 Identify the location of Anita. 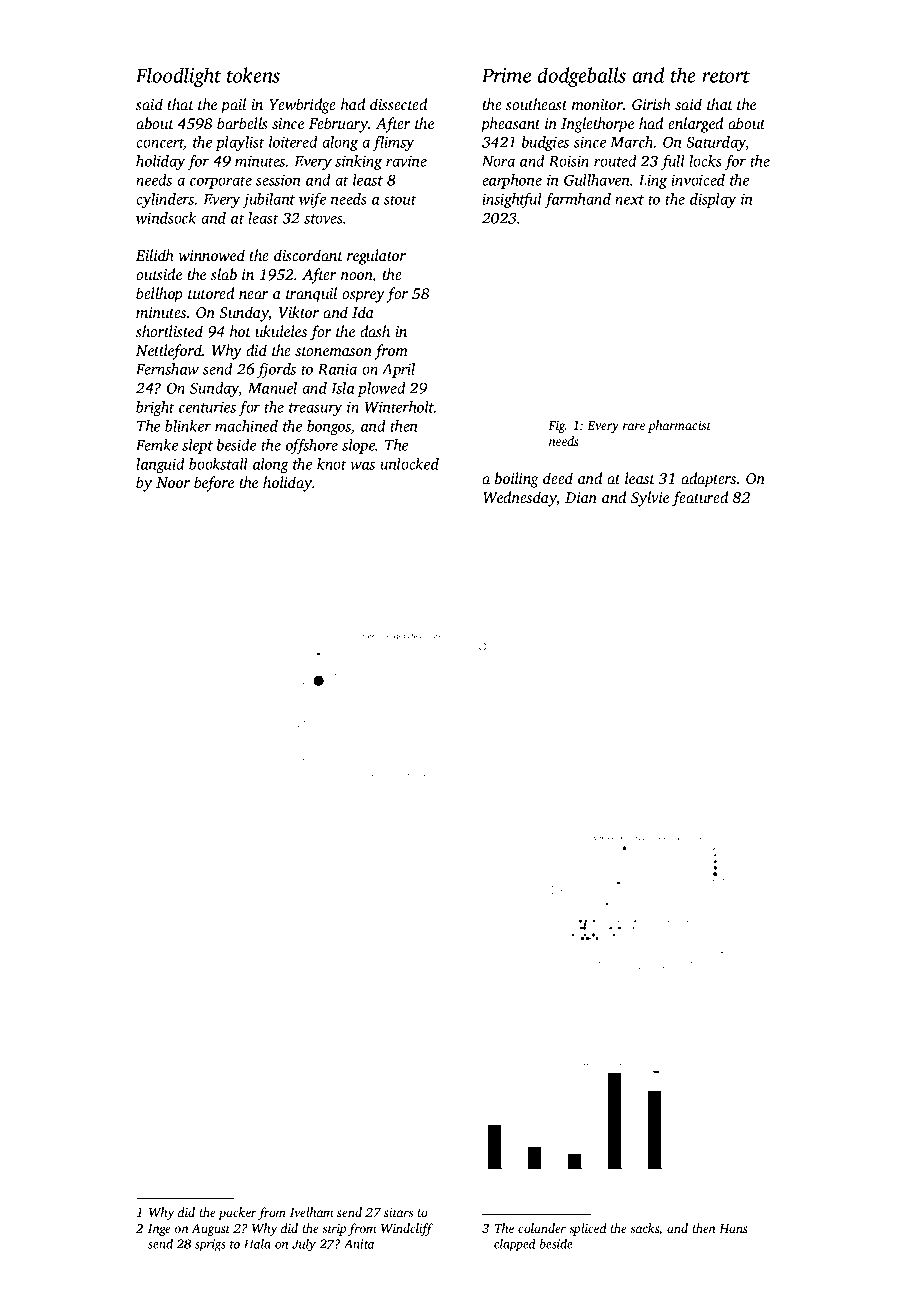
(359, 1244).
